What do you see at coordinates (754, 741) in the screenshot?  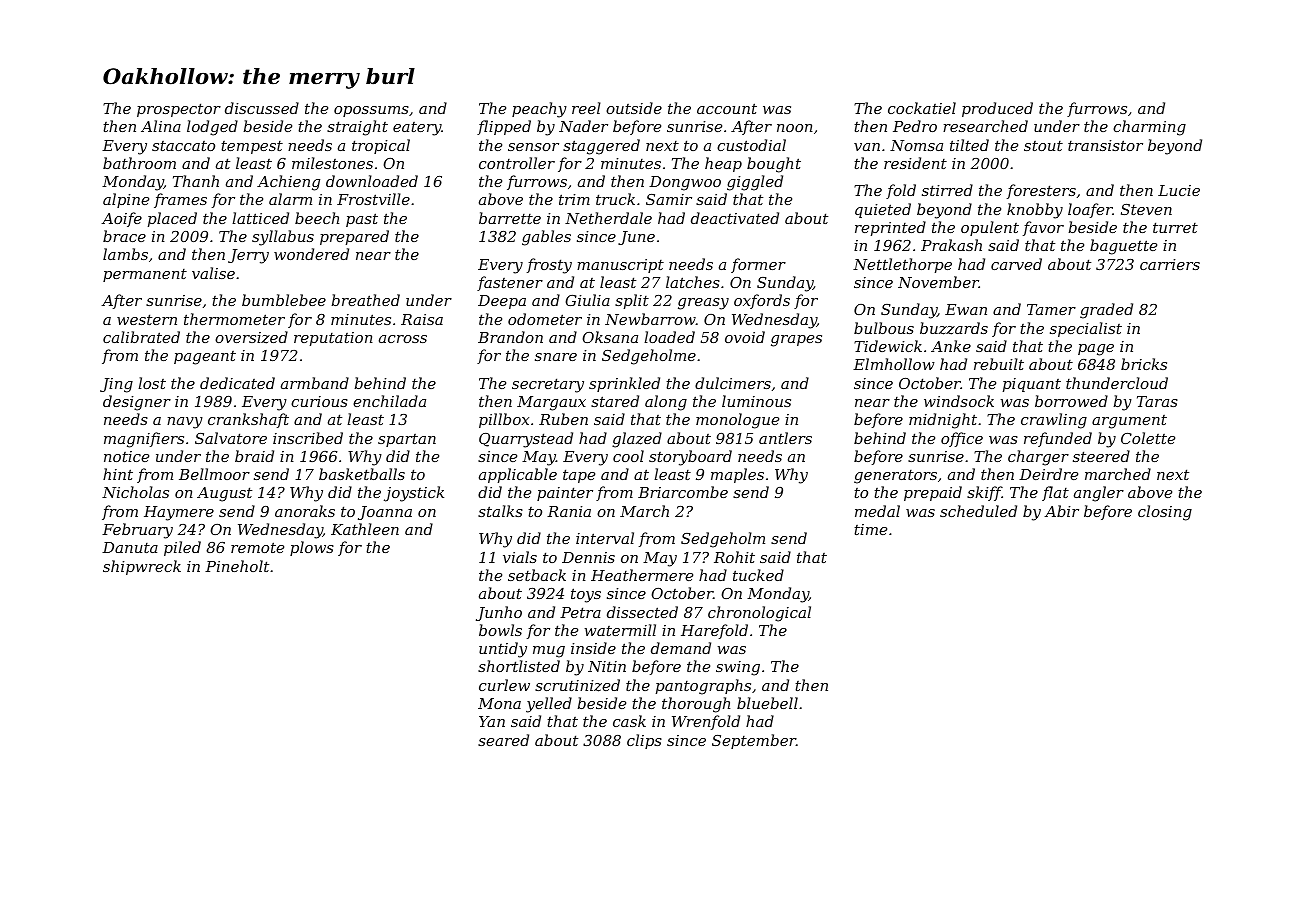 I see `September` at bounding box center [754, 741].
